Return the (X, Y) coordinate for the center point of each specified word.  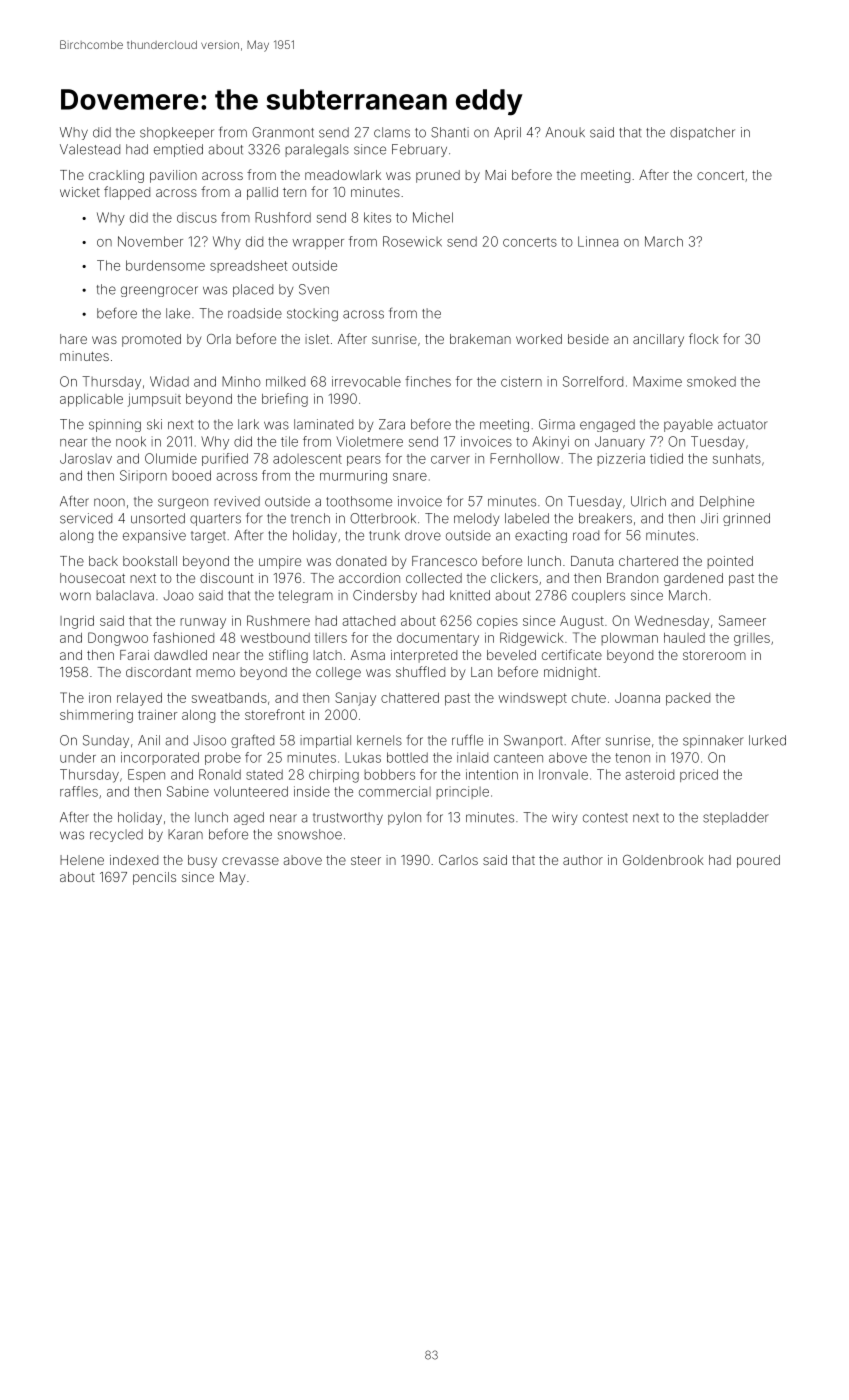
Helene (82, 860)
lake (178, 313)
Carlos (458, 860)
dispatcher (702, 133)
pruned (438, 176)
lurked (767, 740)
